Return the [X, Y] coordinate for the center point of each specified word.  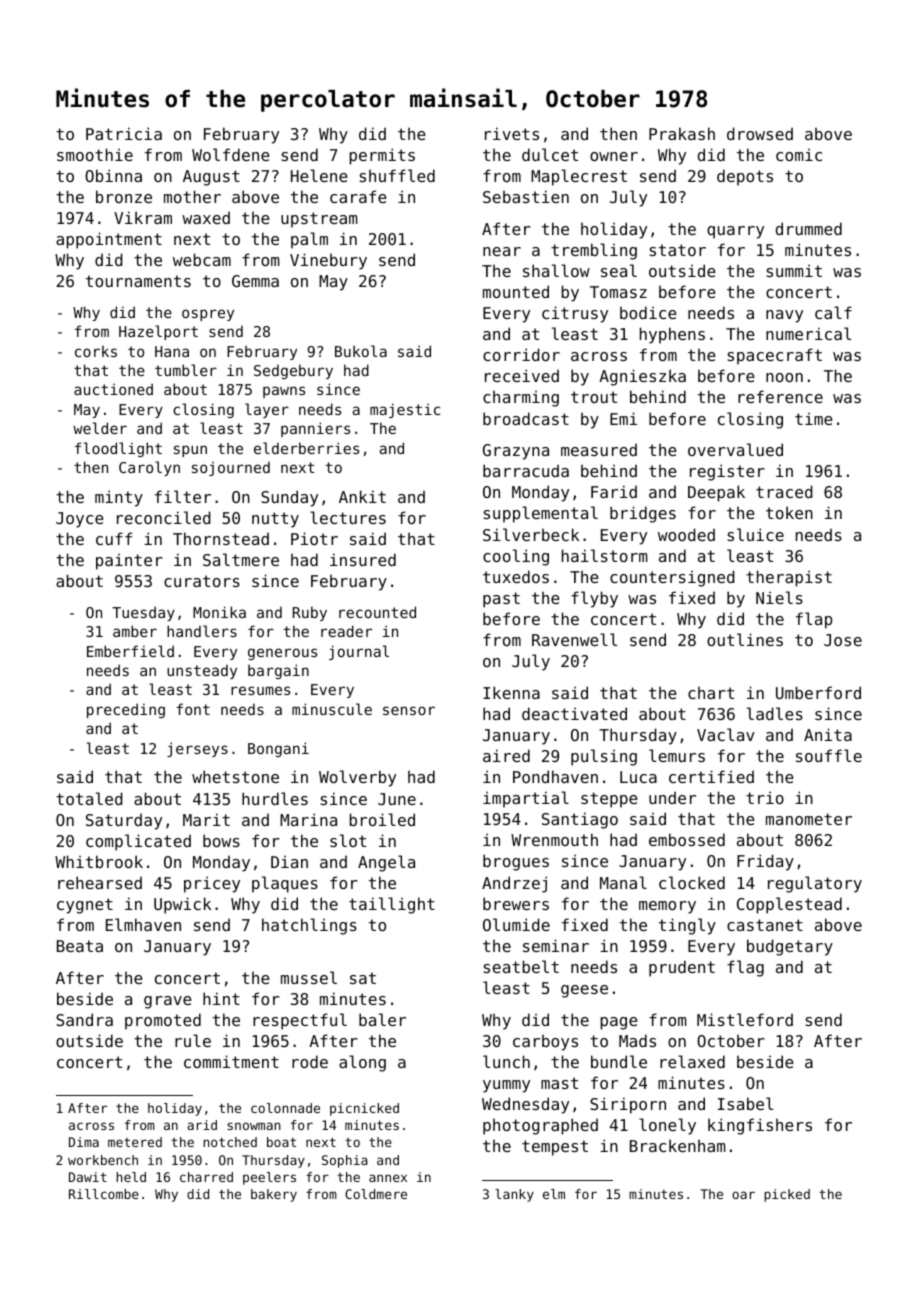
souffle [829, 755]
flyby [594, 599]
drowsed [760, 133]
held [131, 1177]
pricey [212, 884]
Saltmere [241, 559]
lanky [514, 1195]
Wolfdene [231, 154]
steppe [609, 800]
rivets [512, 133]
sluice [756, 534]
